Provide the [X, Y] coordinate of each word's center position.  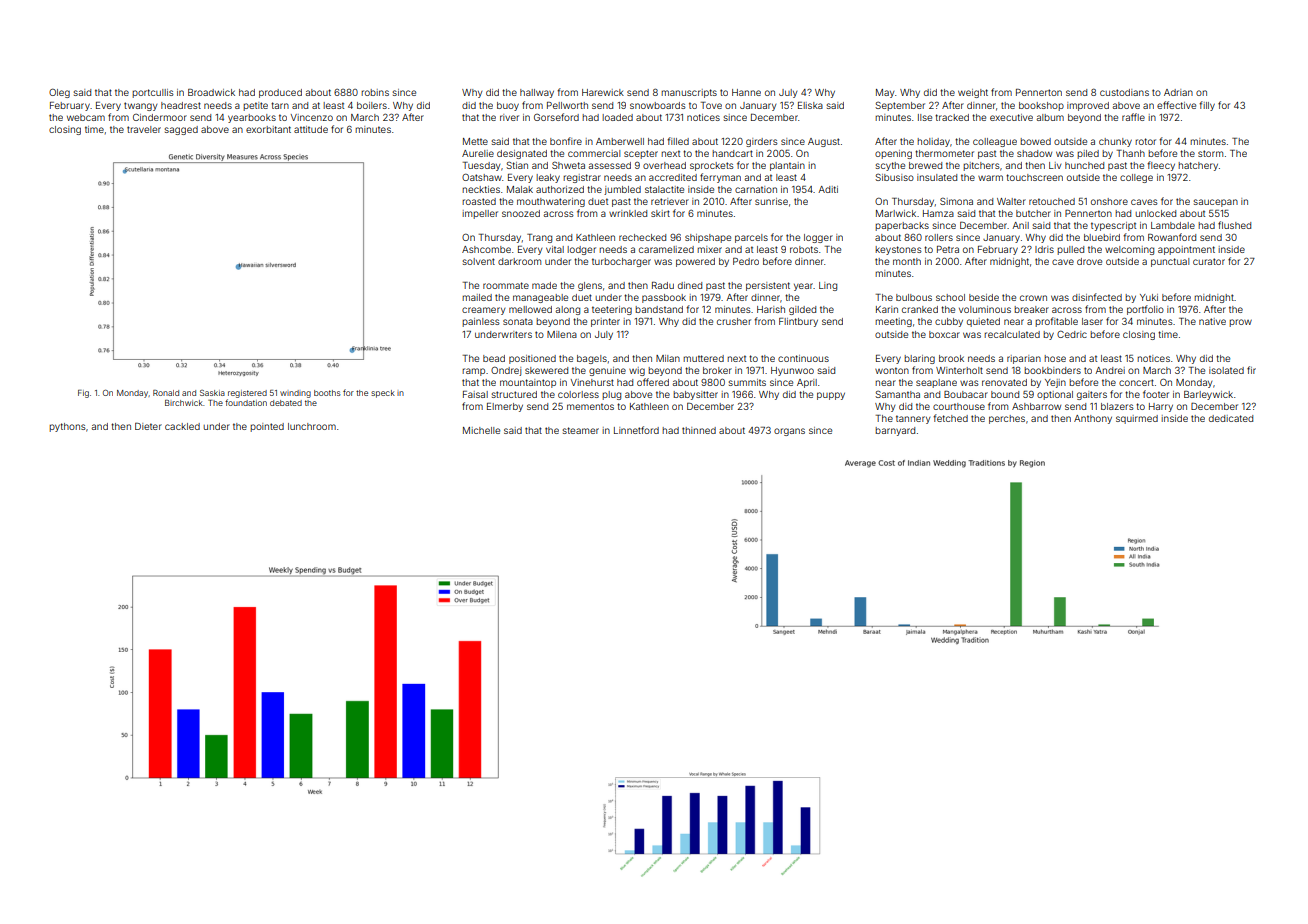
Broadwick [211, 92]
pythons [67, 427]
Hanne [746, 92]
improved [1088, 106]
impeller [480, 214]
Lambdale [1173, 225]
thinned [699, 430]
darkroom [519, 261]
